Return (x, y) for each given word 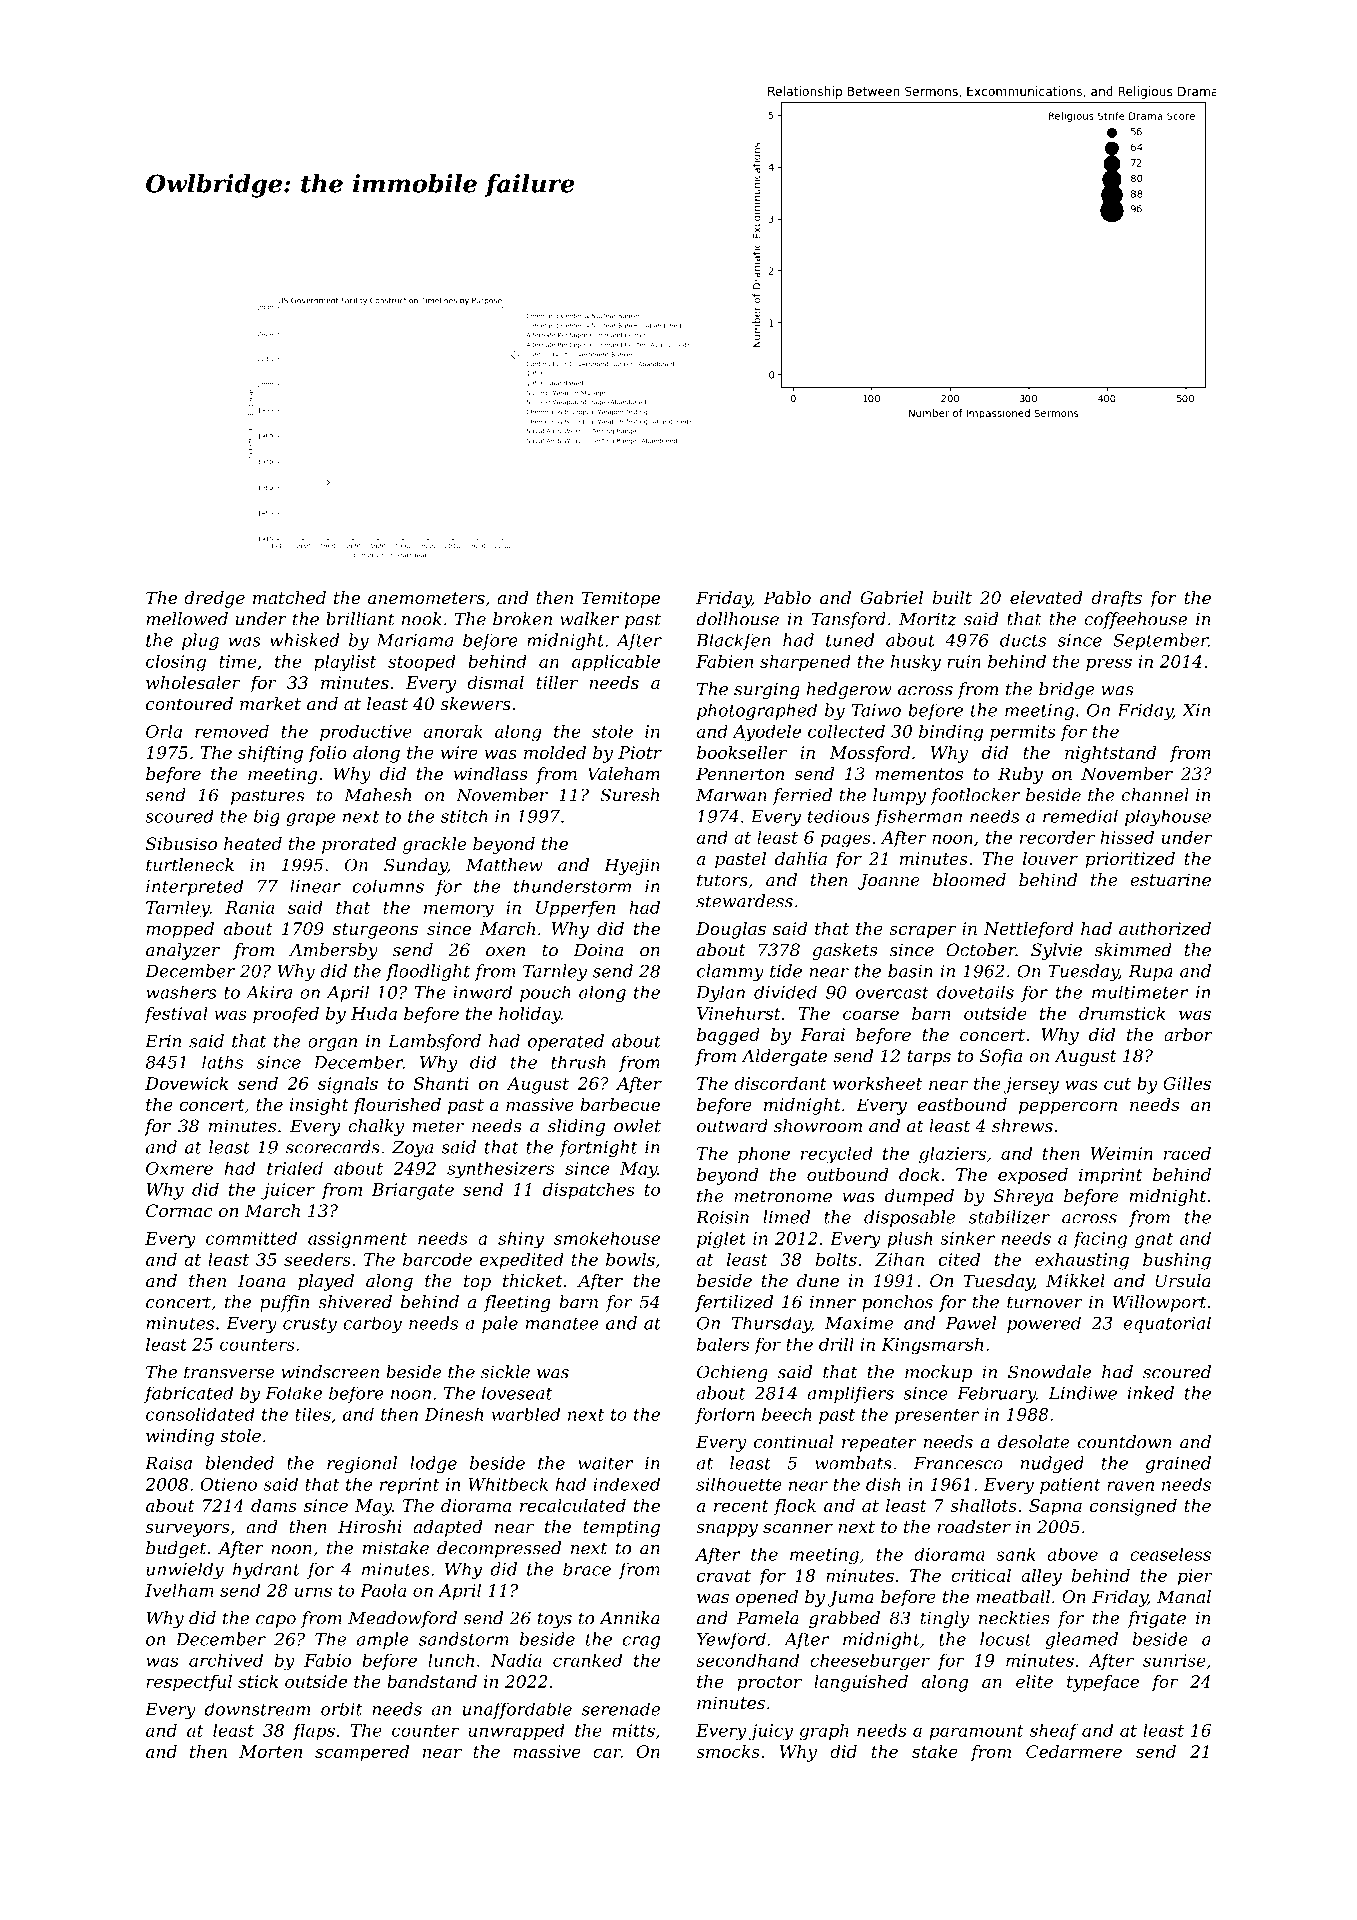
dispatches (589, 1191)
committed (251, 1238)
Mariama (414, 640)
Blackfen (733, 641)
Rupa (1150, 973)
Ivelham (179, 1590)
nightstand (1111, 754)
